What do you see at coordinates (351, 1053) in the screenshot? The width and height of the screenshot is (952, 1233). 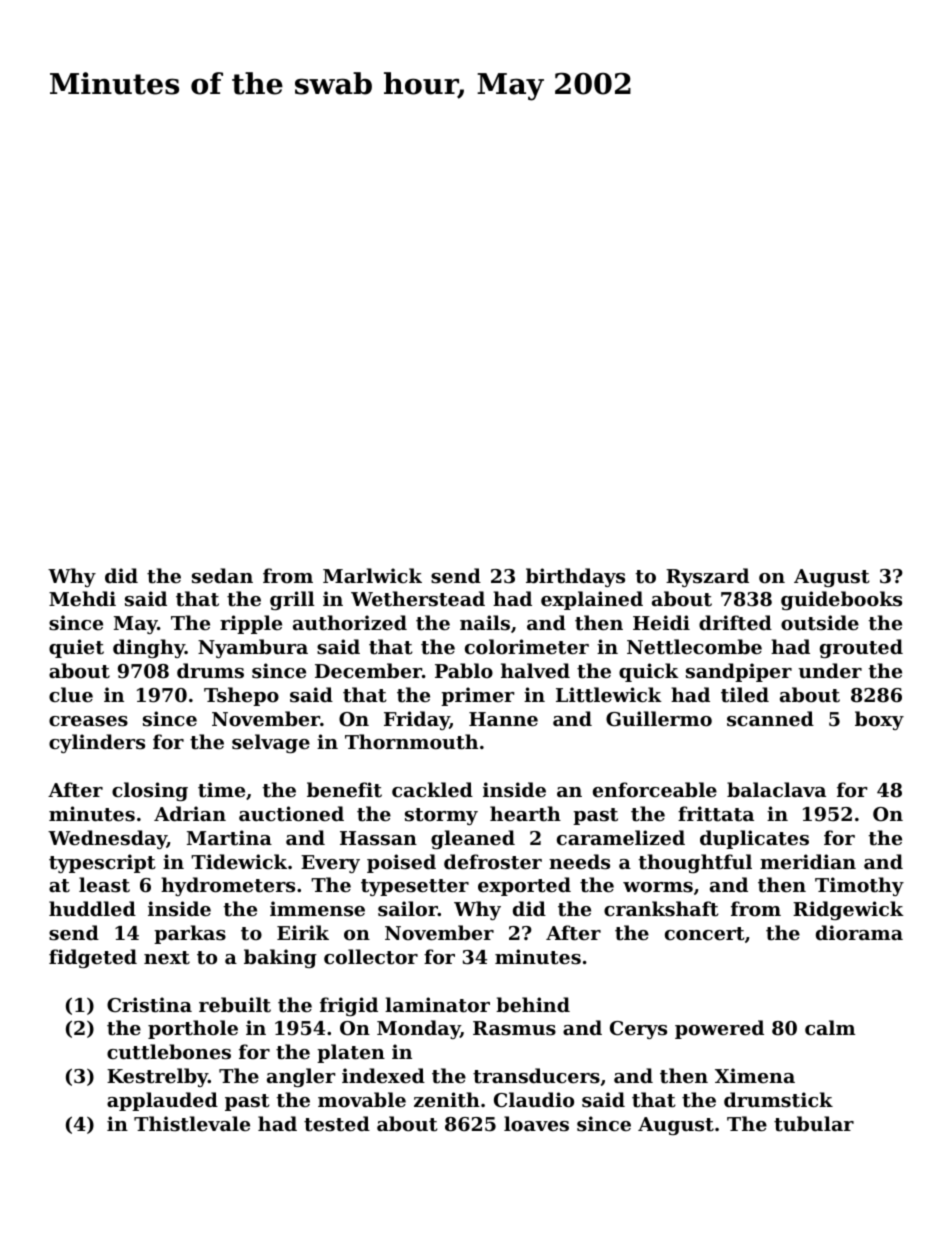 I see `platen` at bounding box center [351, 1053].
